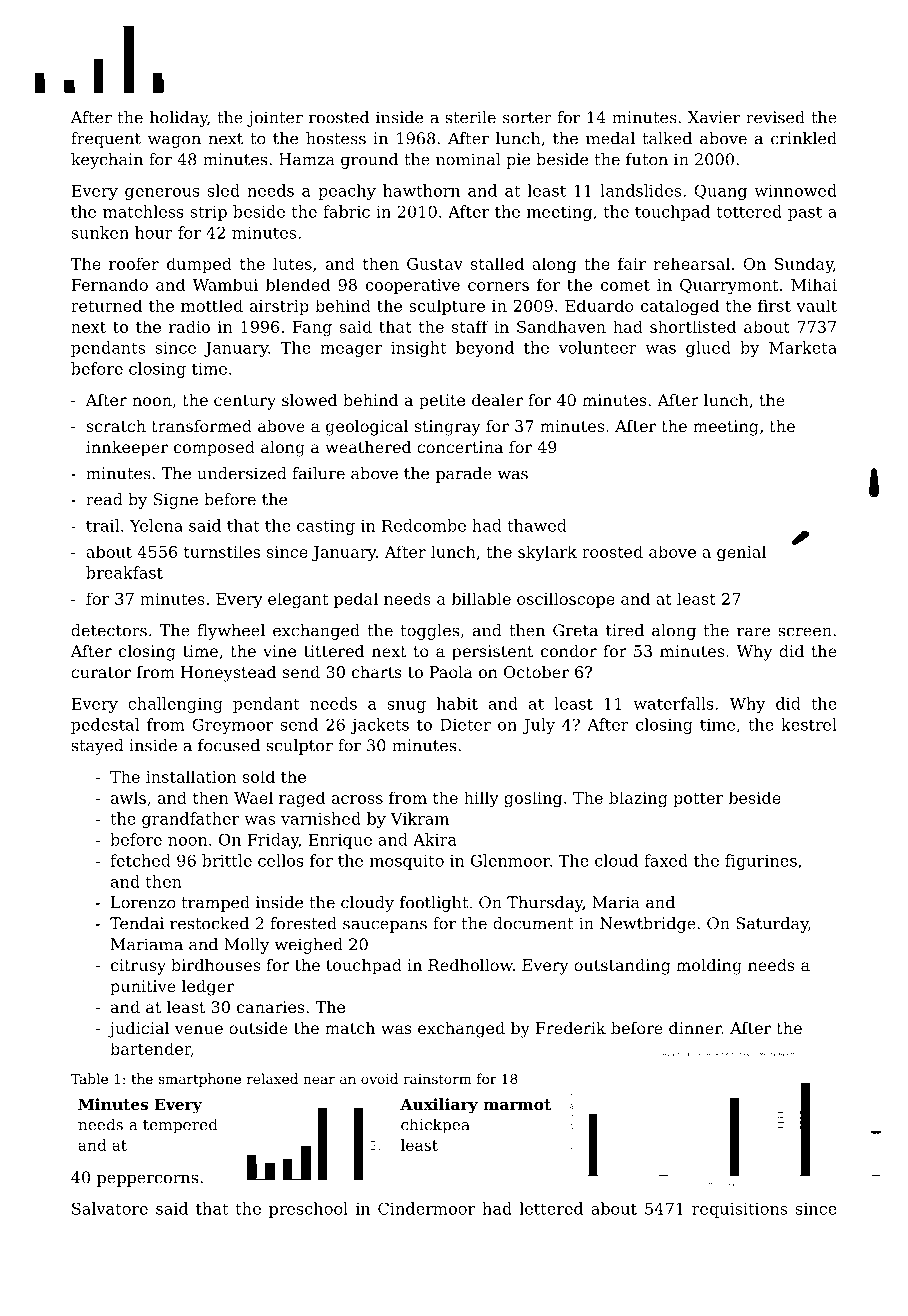  What do you see at coordinates (739, 1210) in the screenshot?
I see `requisitions` at bounding box center [739, 1210].
